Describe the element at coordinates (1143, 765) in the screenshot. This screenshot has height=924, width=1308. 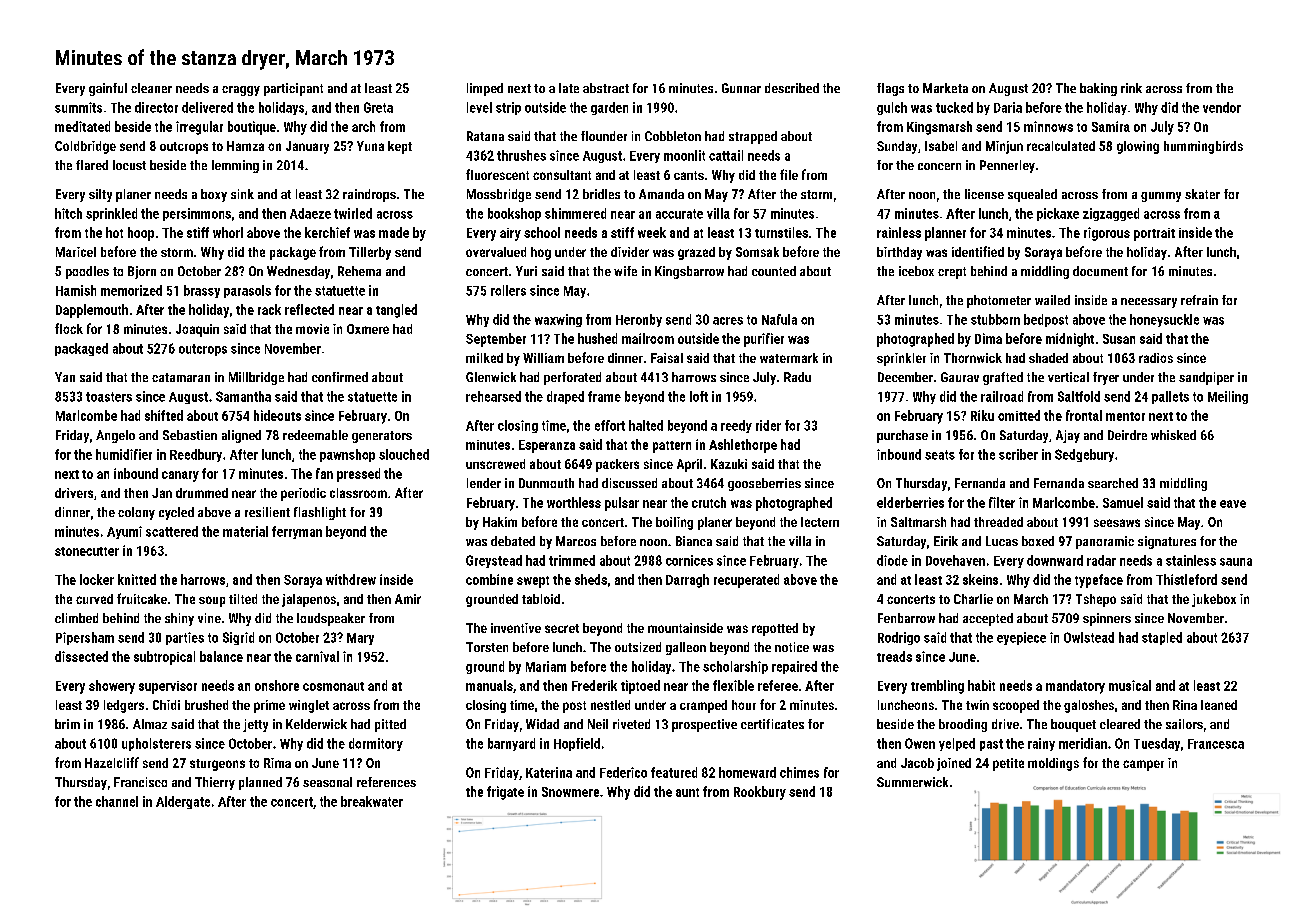
I see `camper` at that location.
